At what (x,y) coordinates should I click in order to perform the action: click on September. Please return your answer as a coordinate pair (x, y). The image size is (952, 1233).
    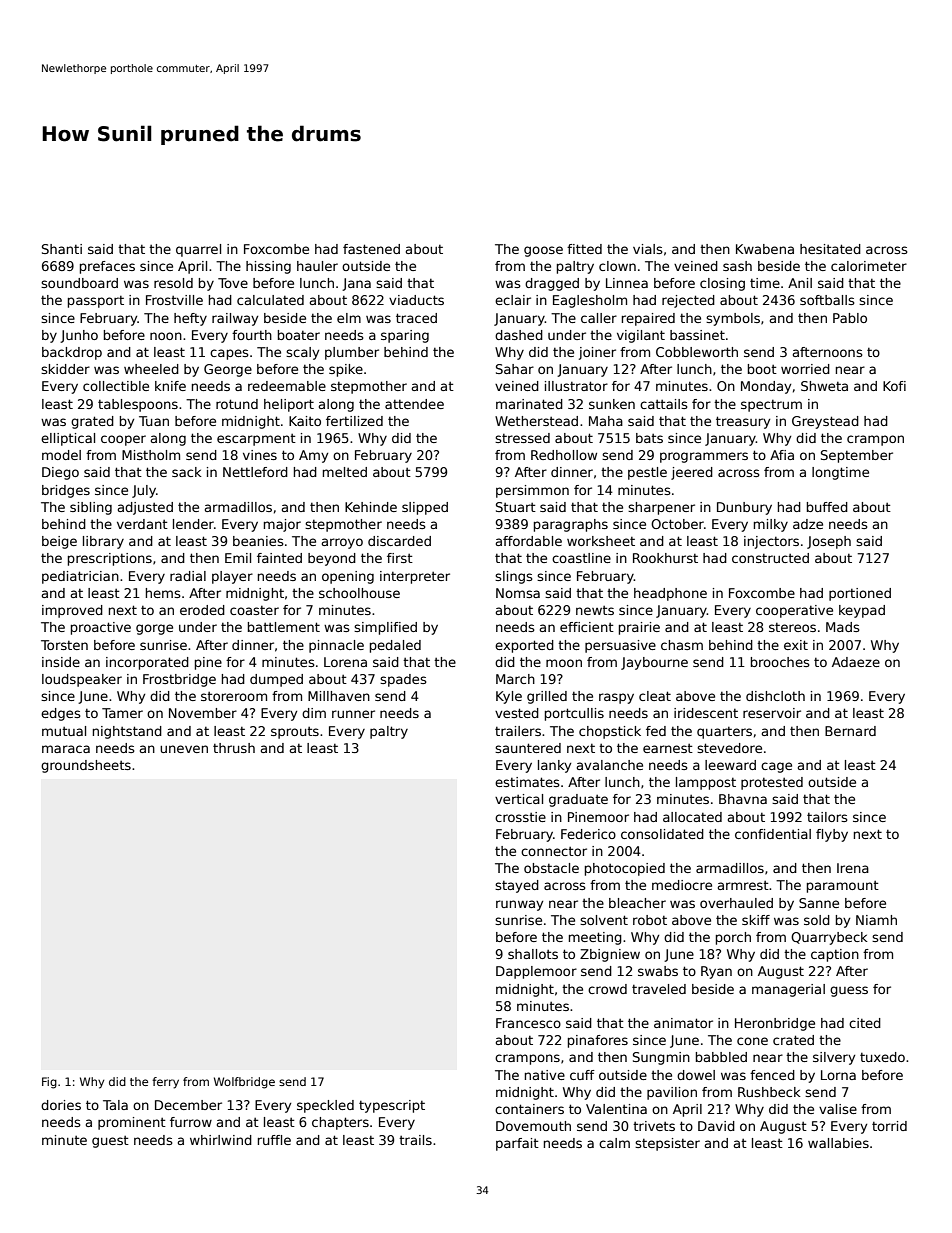
    Looking at the image, I should click on (857, 456).
